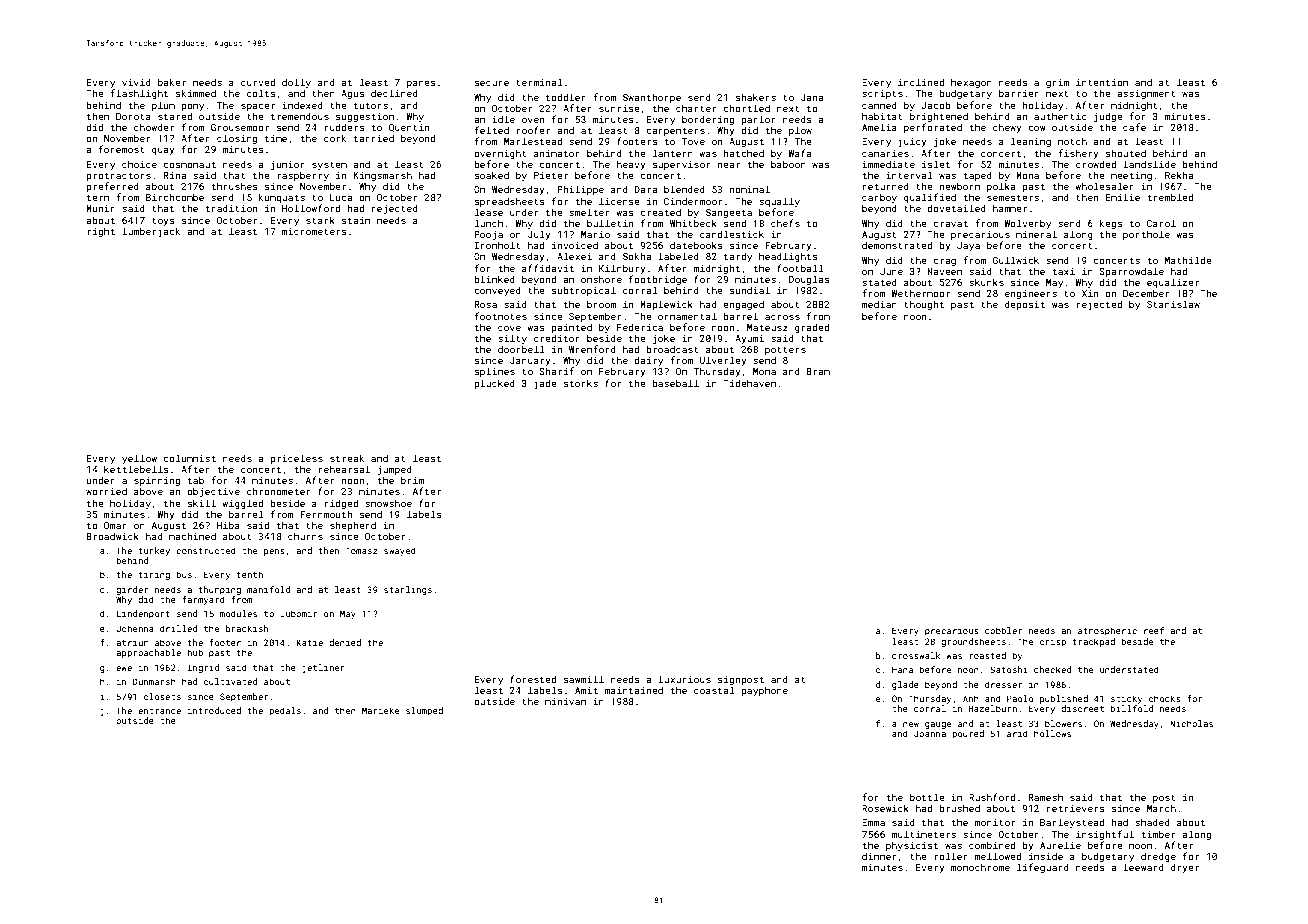  I want to click on denied, so click(345, 642).
